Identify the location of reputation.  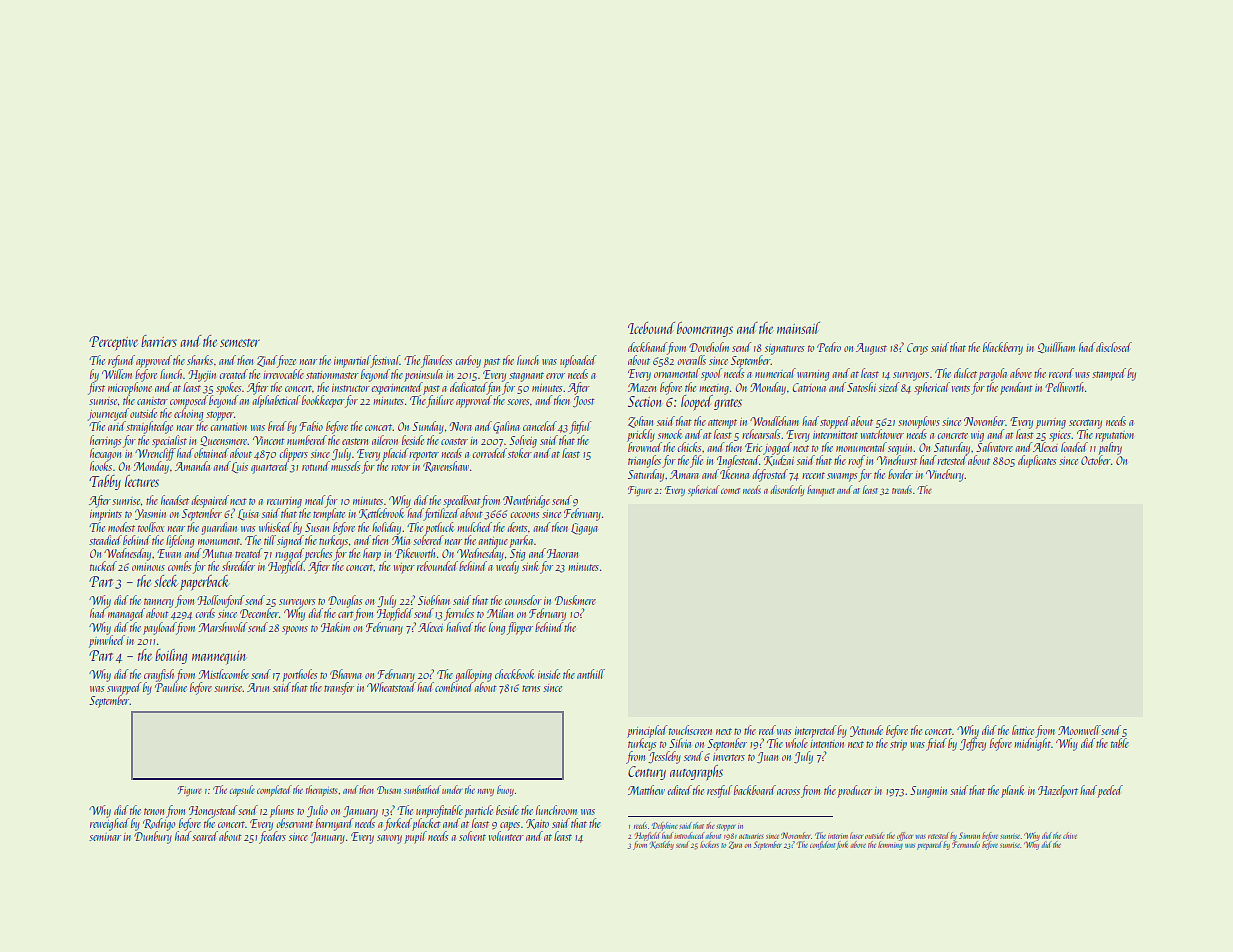
(1114, 436).
